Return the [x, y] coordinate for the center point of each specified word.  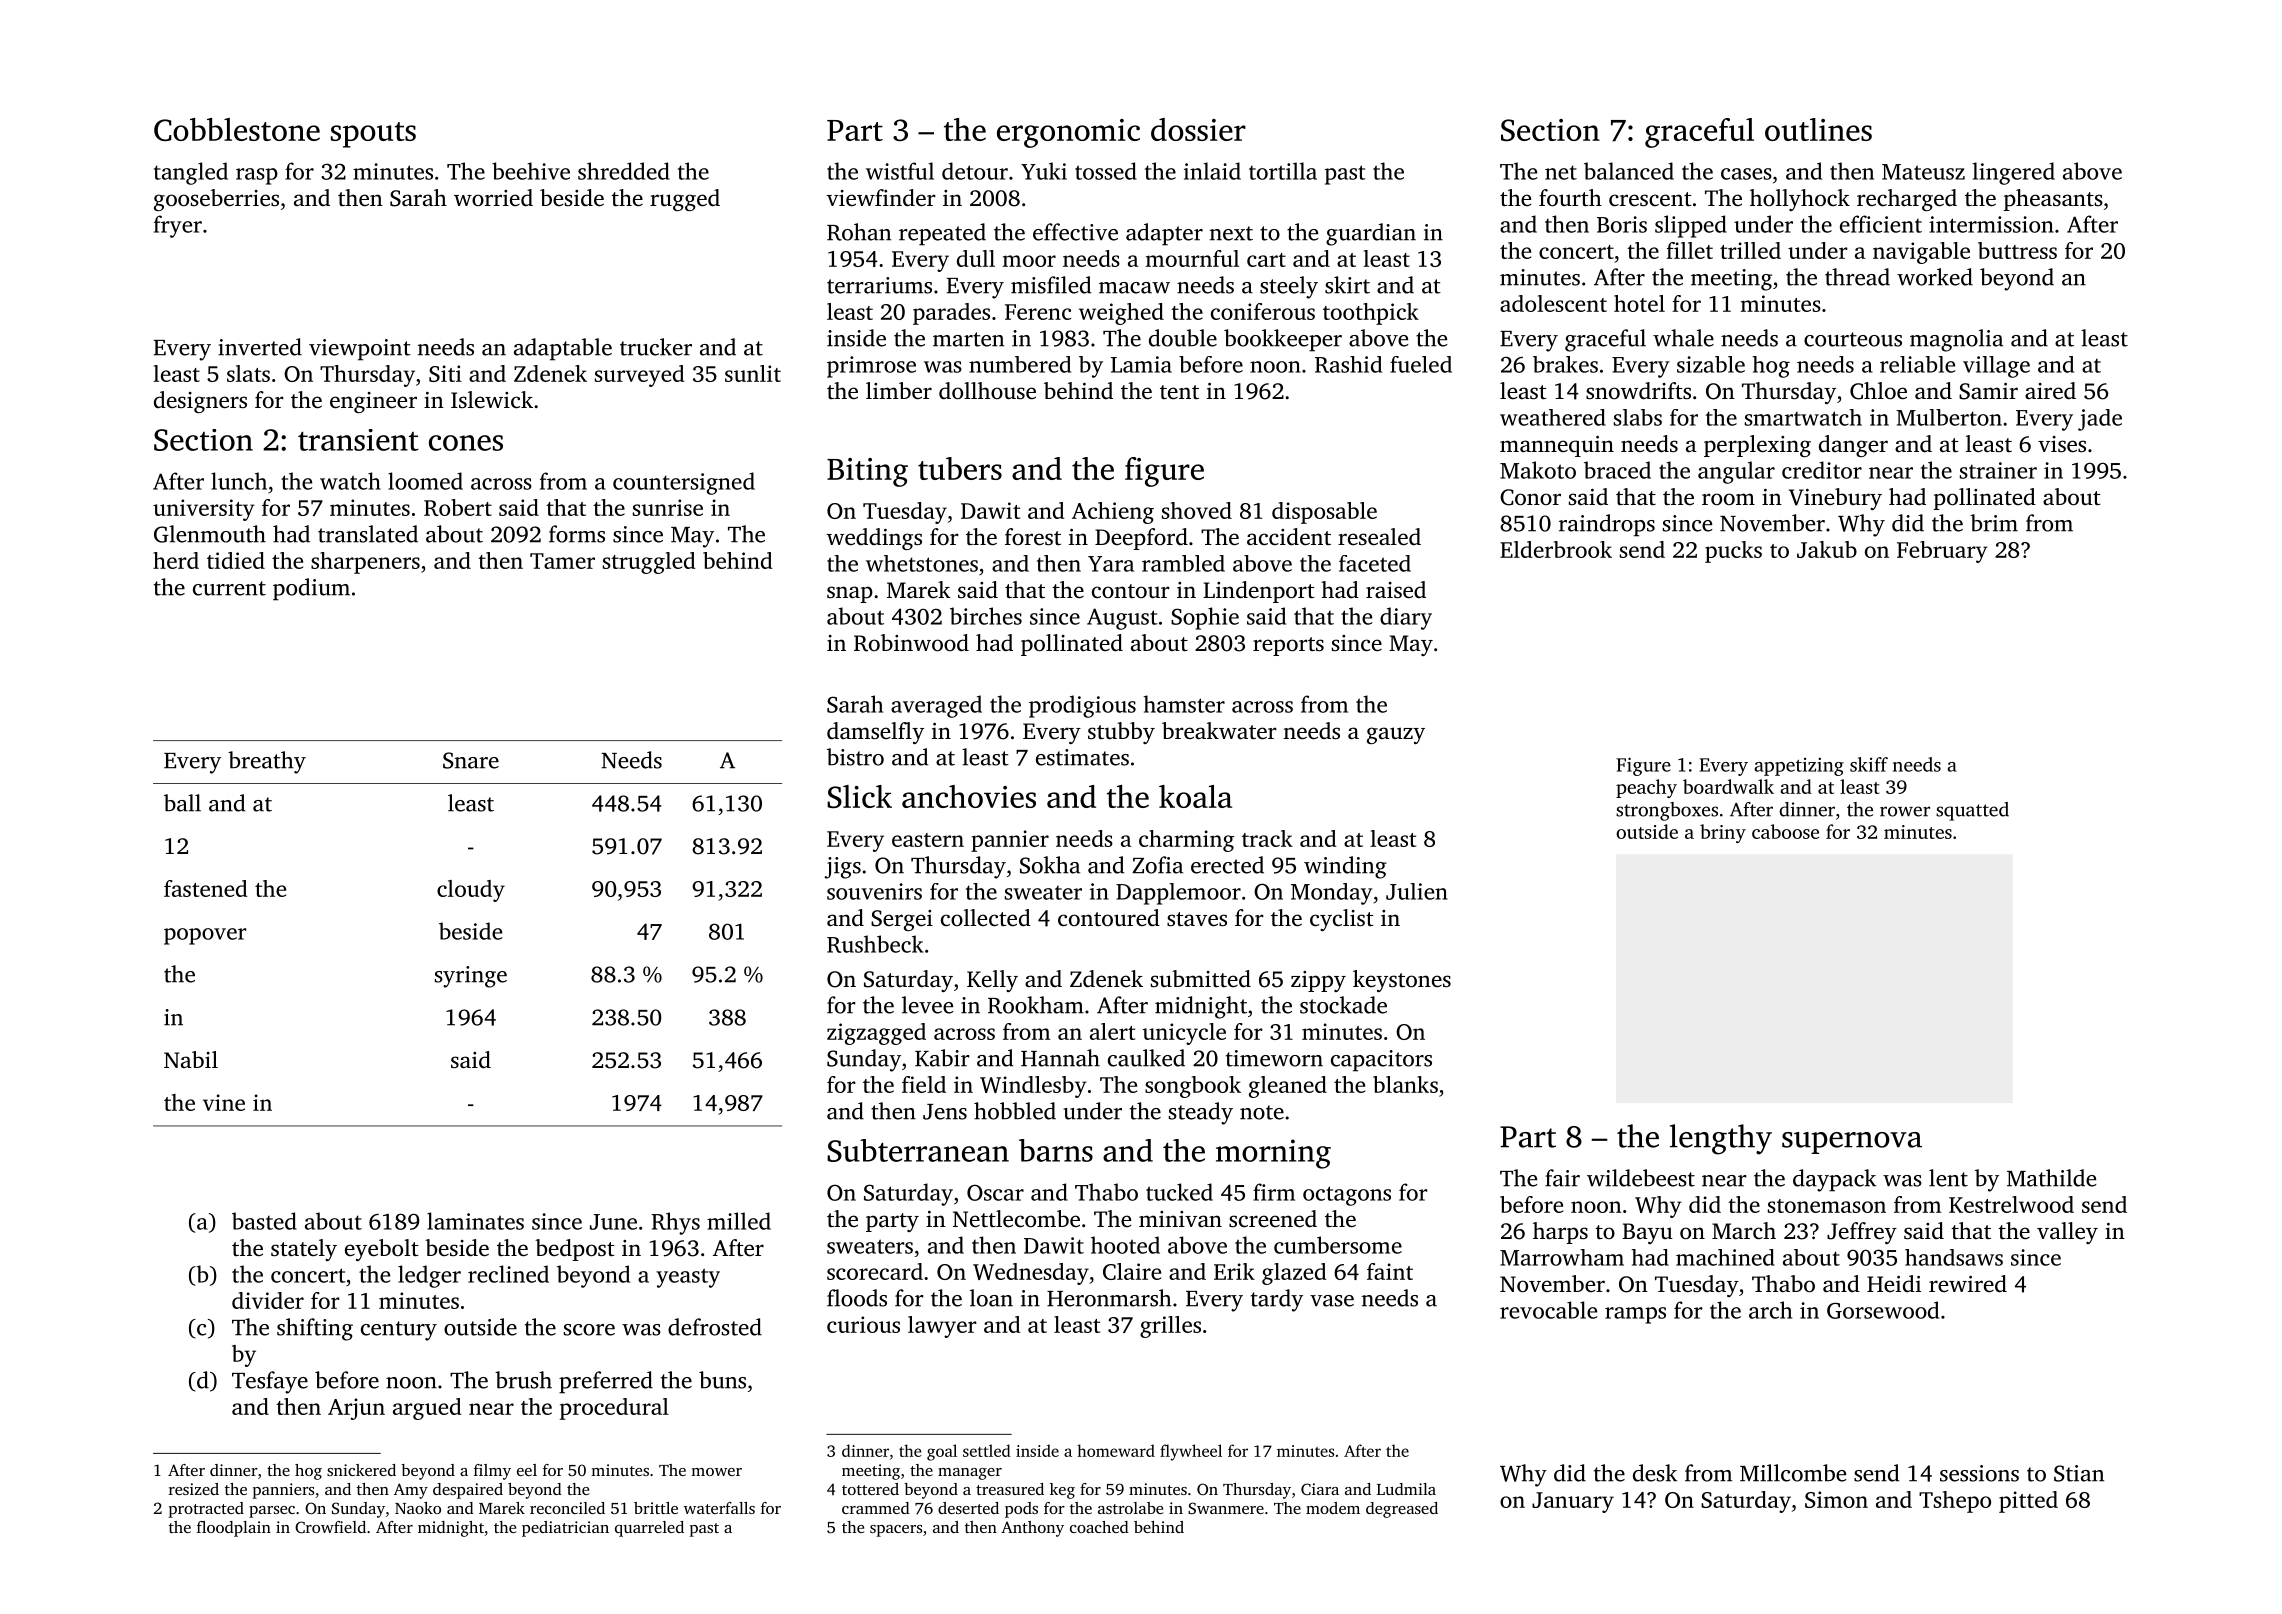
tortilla [1283, 171]
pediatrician [565, 1529]
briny [1723, 833]
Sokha [1050, 865]
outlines [1818, 129]
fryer [178, 226]
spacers [896, 1531]
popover [205, 936]
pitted [2028, 1502]
